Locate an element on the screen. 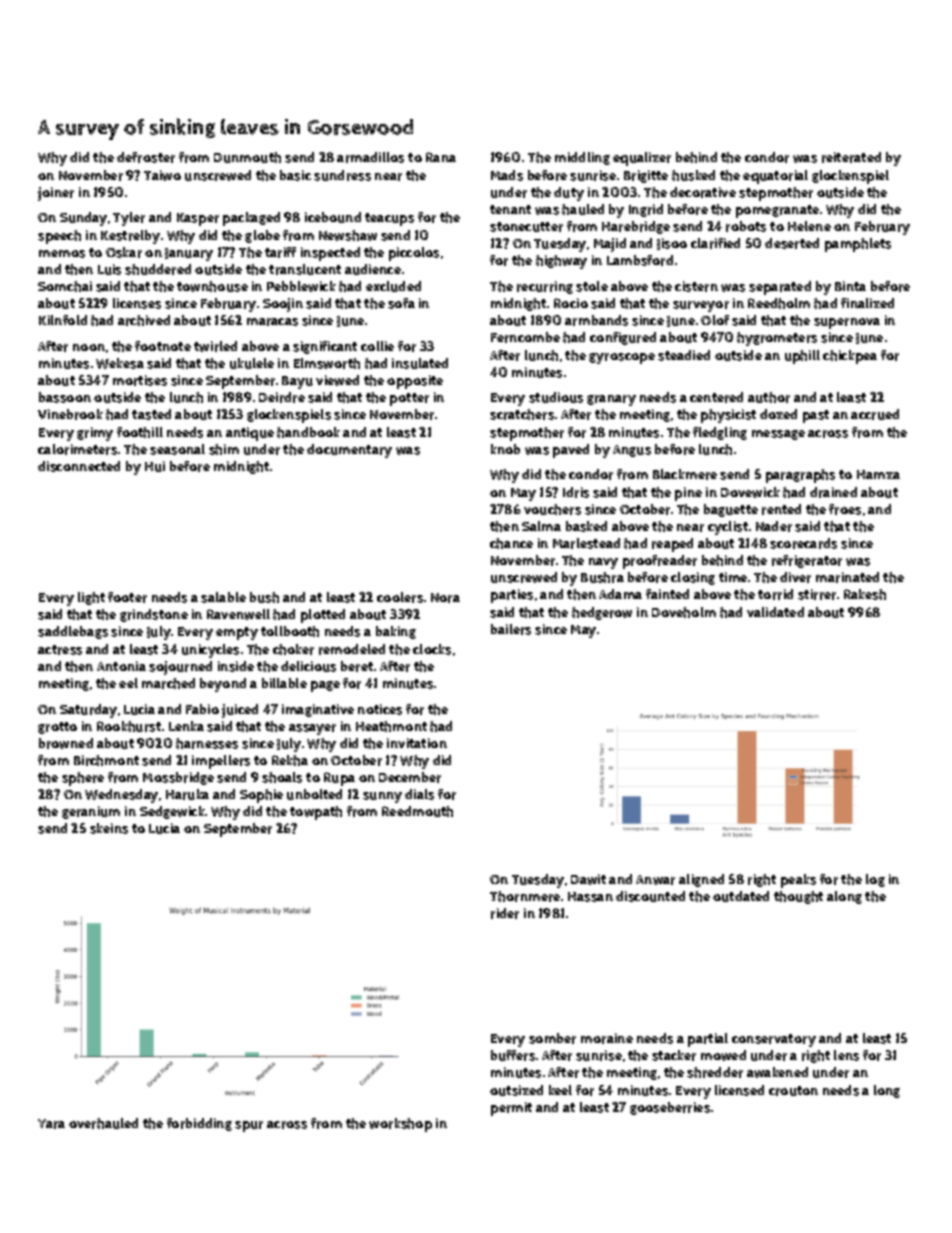 The image size is (952, 1233). scratchers is located at coordinates (522, 414).
